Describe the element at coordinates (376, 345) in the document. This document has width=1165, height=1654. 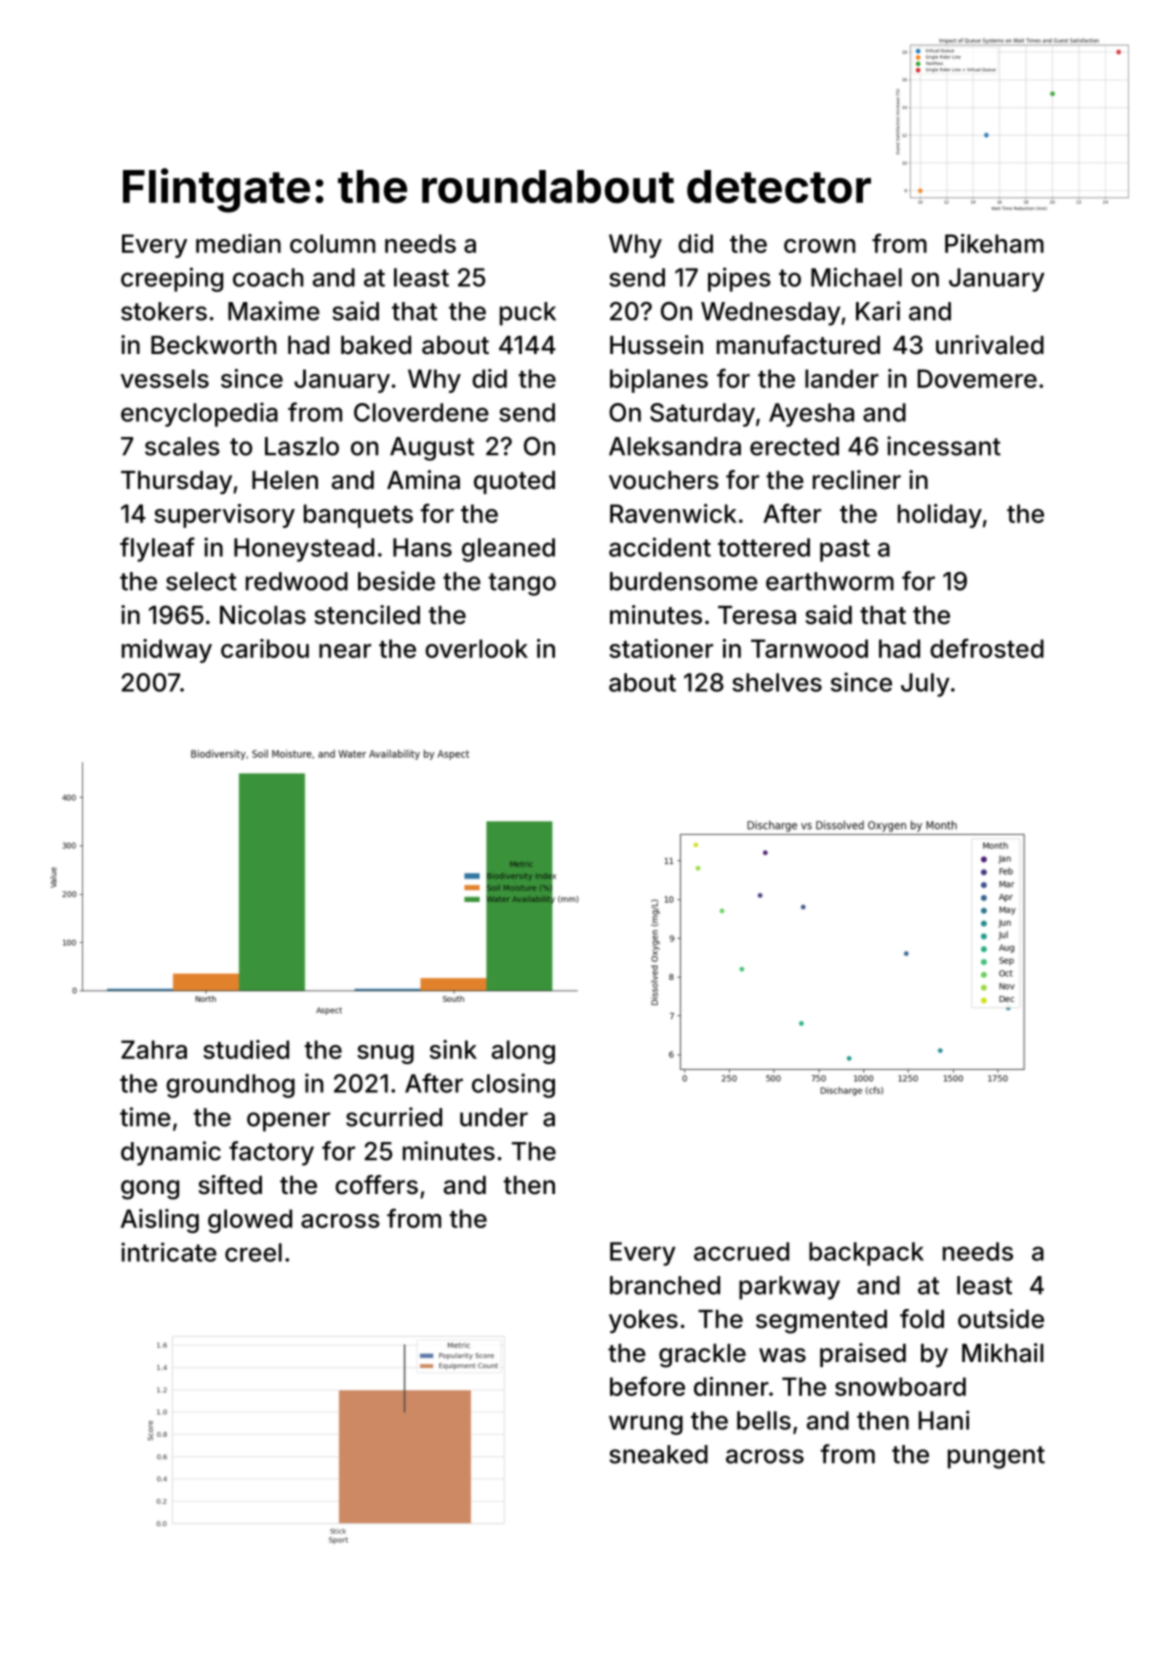
I see `baked` at that location.
